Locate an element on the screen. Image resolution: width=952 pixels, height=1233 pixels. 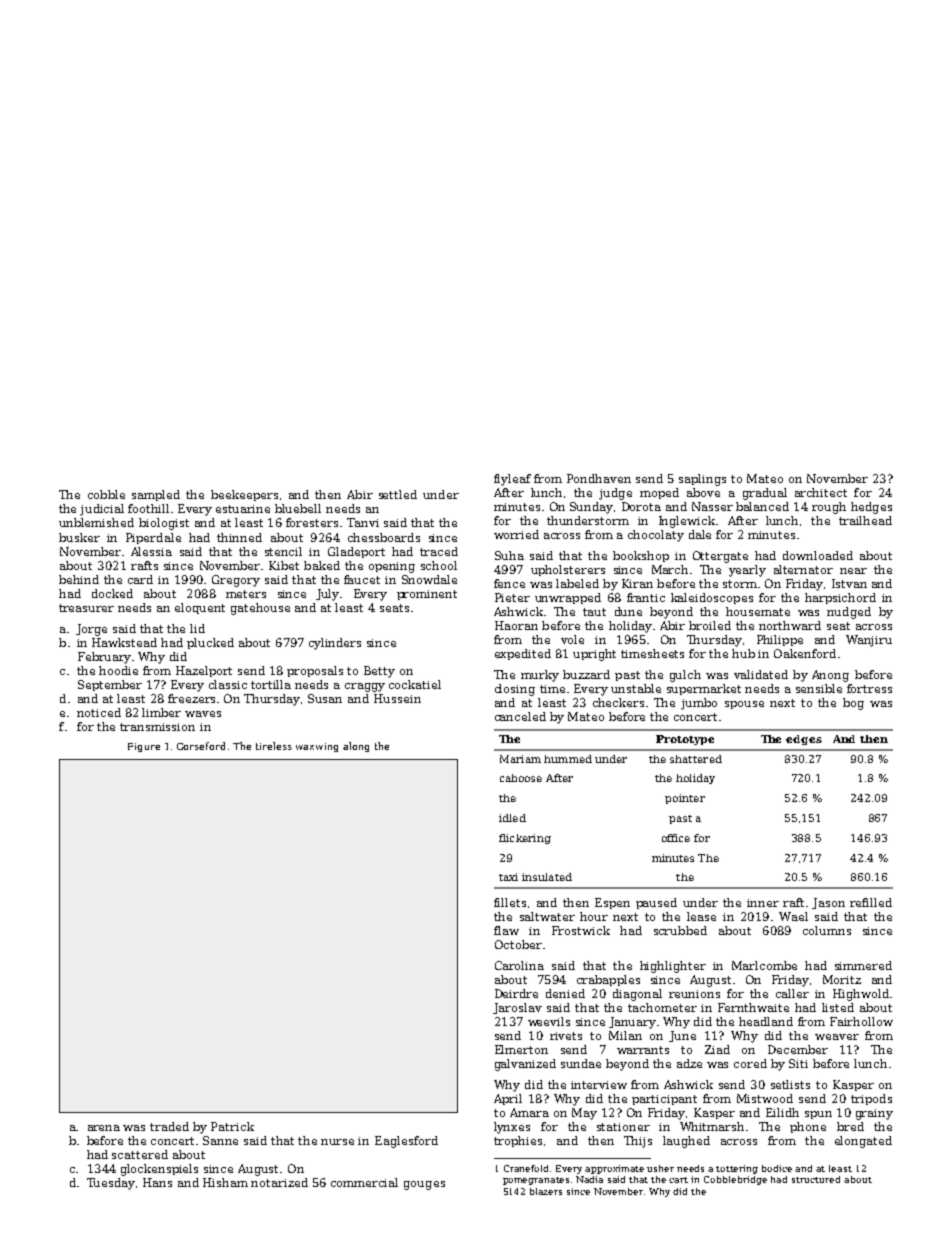
downloaded is located at coordinates (818, 555).
